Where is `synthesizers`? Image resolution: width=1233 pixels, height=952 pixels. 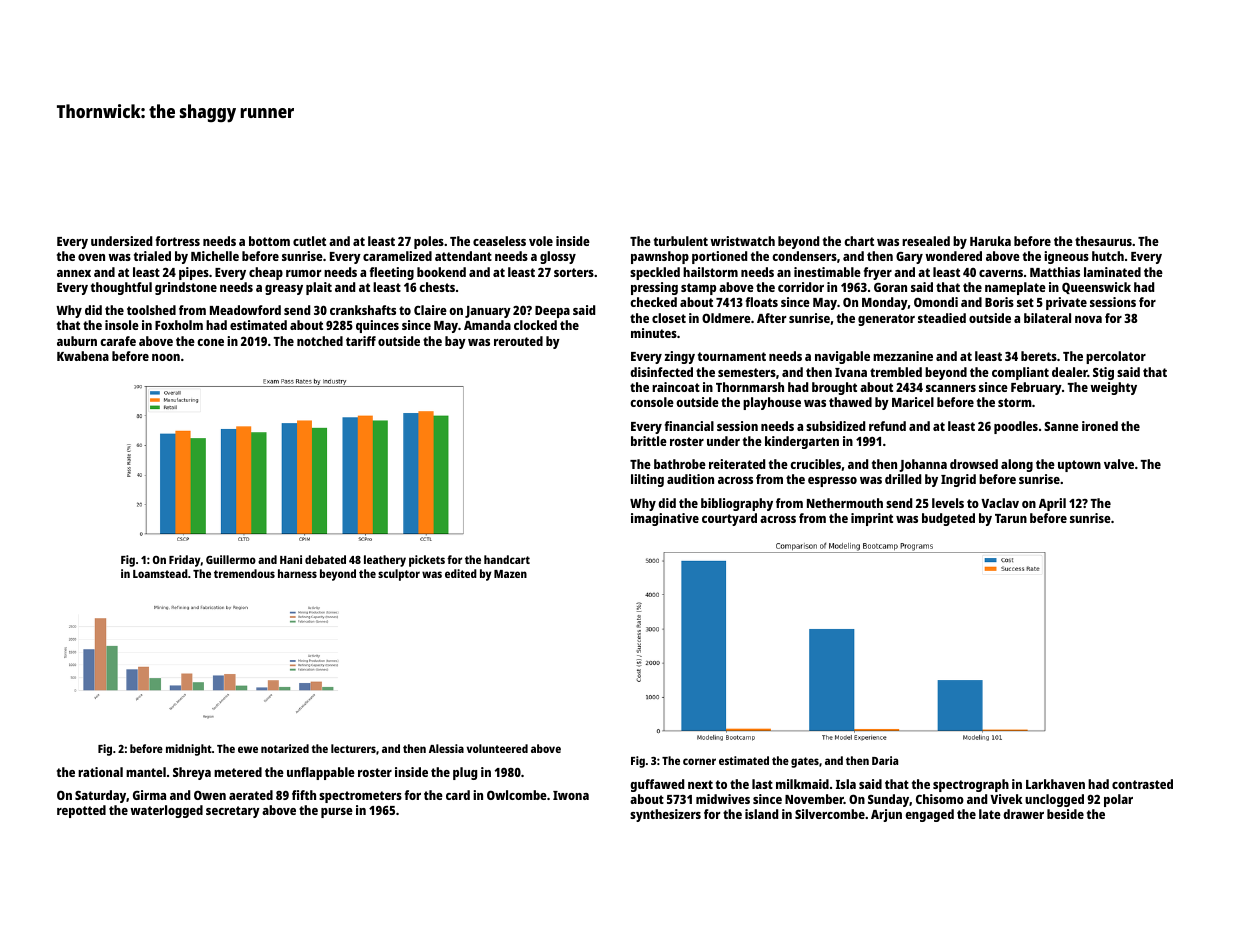
synthesizers is located at coordinates (665, 815).
